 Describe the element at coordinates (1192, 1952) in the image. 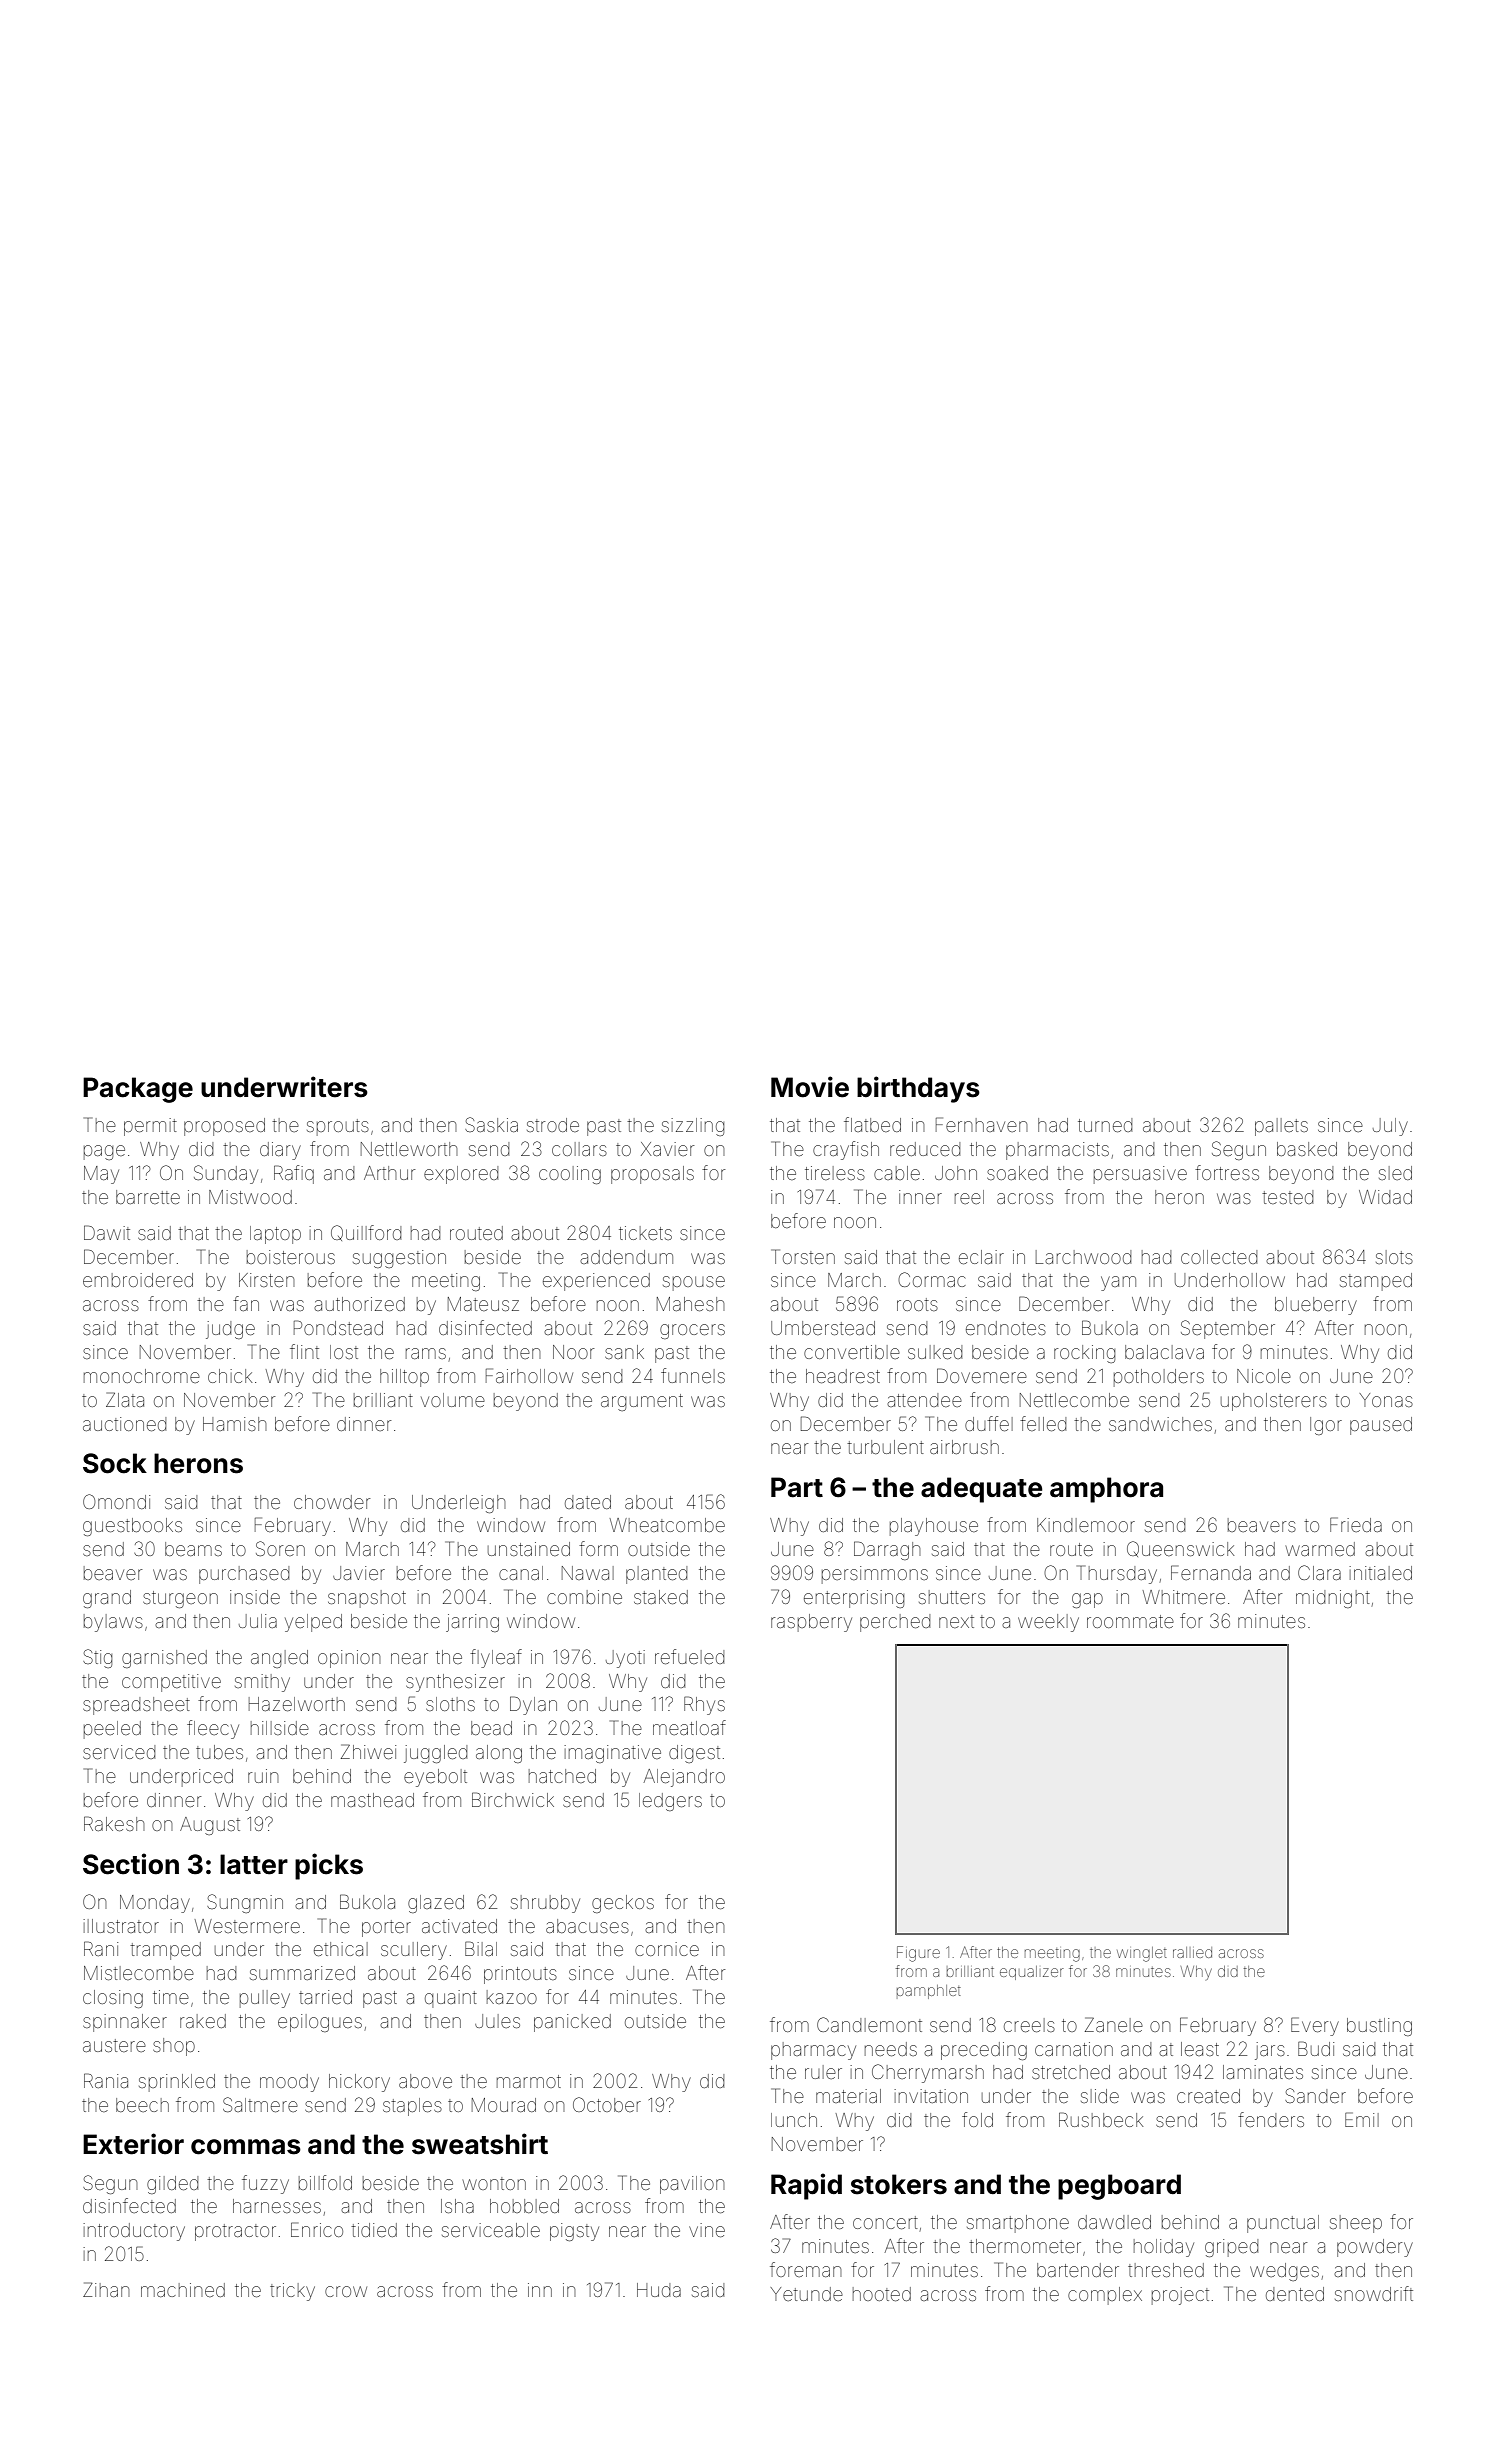

I see `rallied` at that location.
